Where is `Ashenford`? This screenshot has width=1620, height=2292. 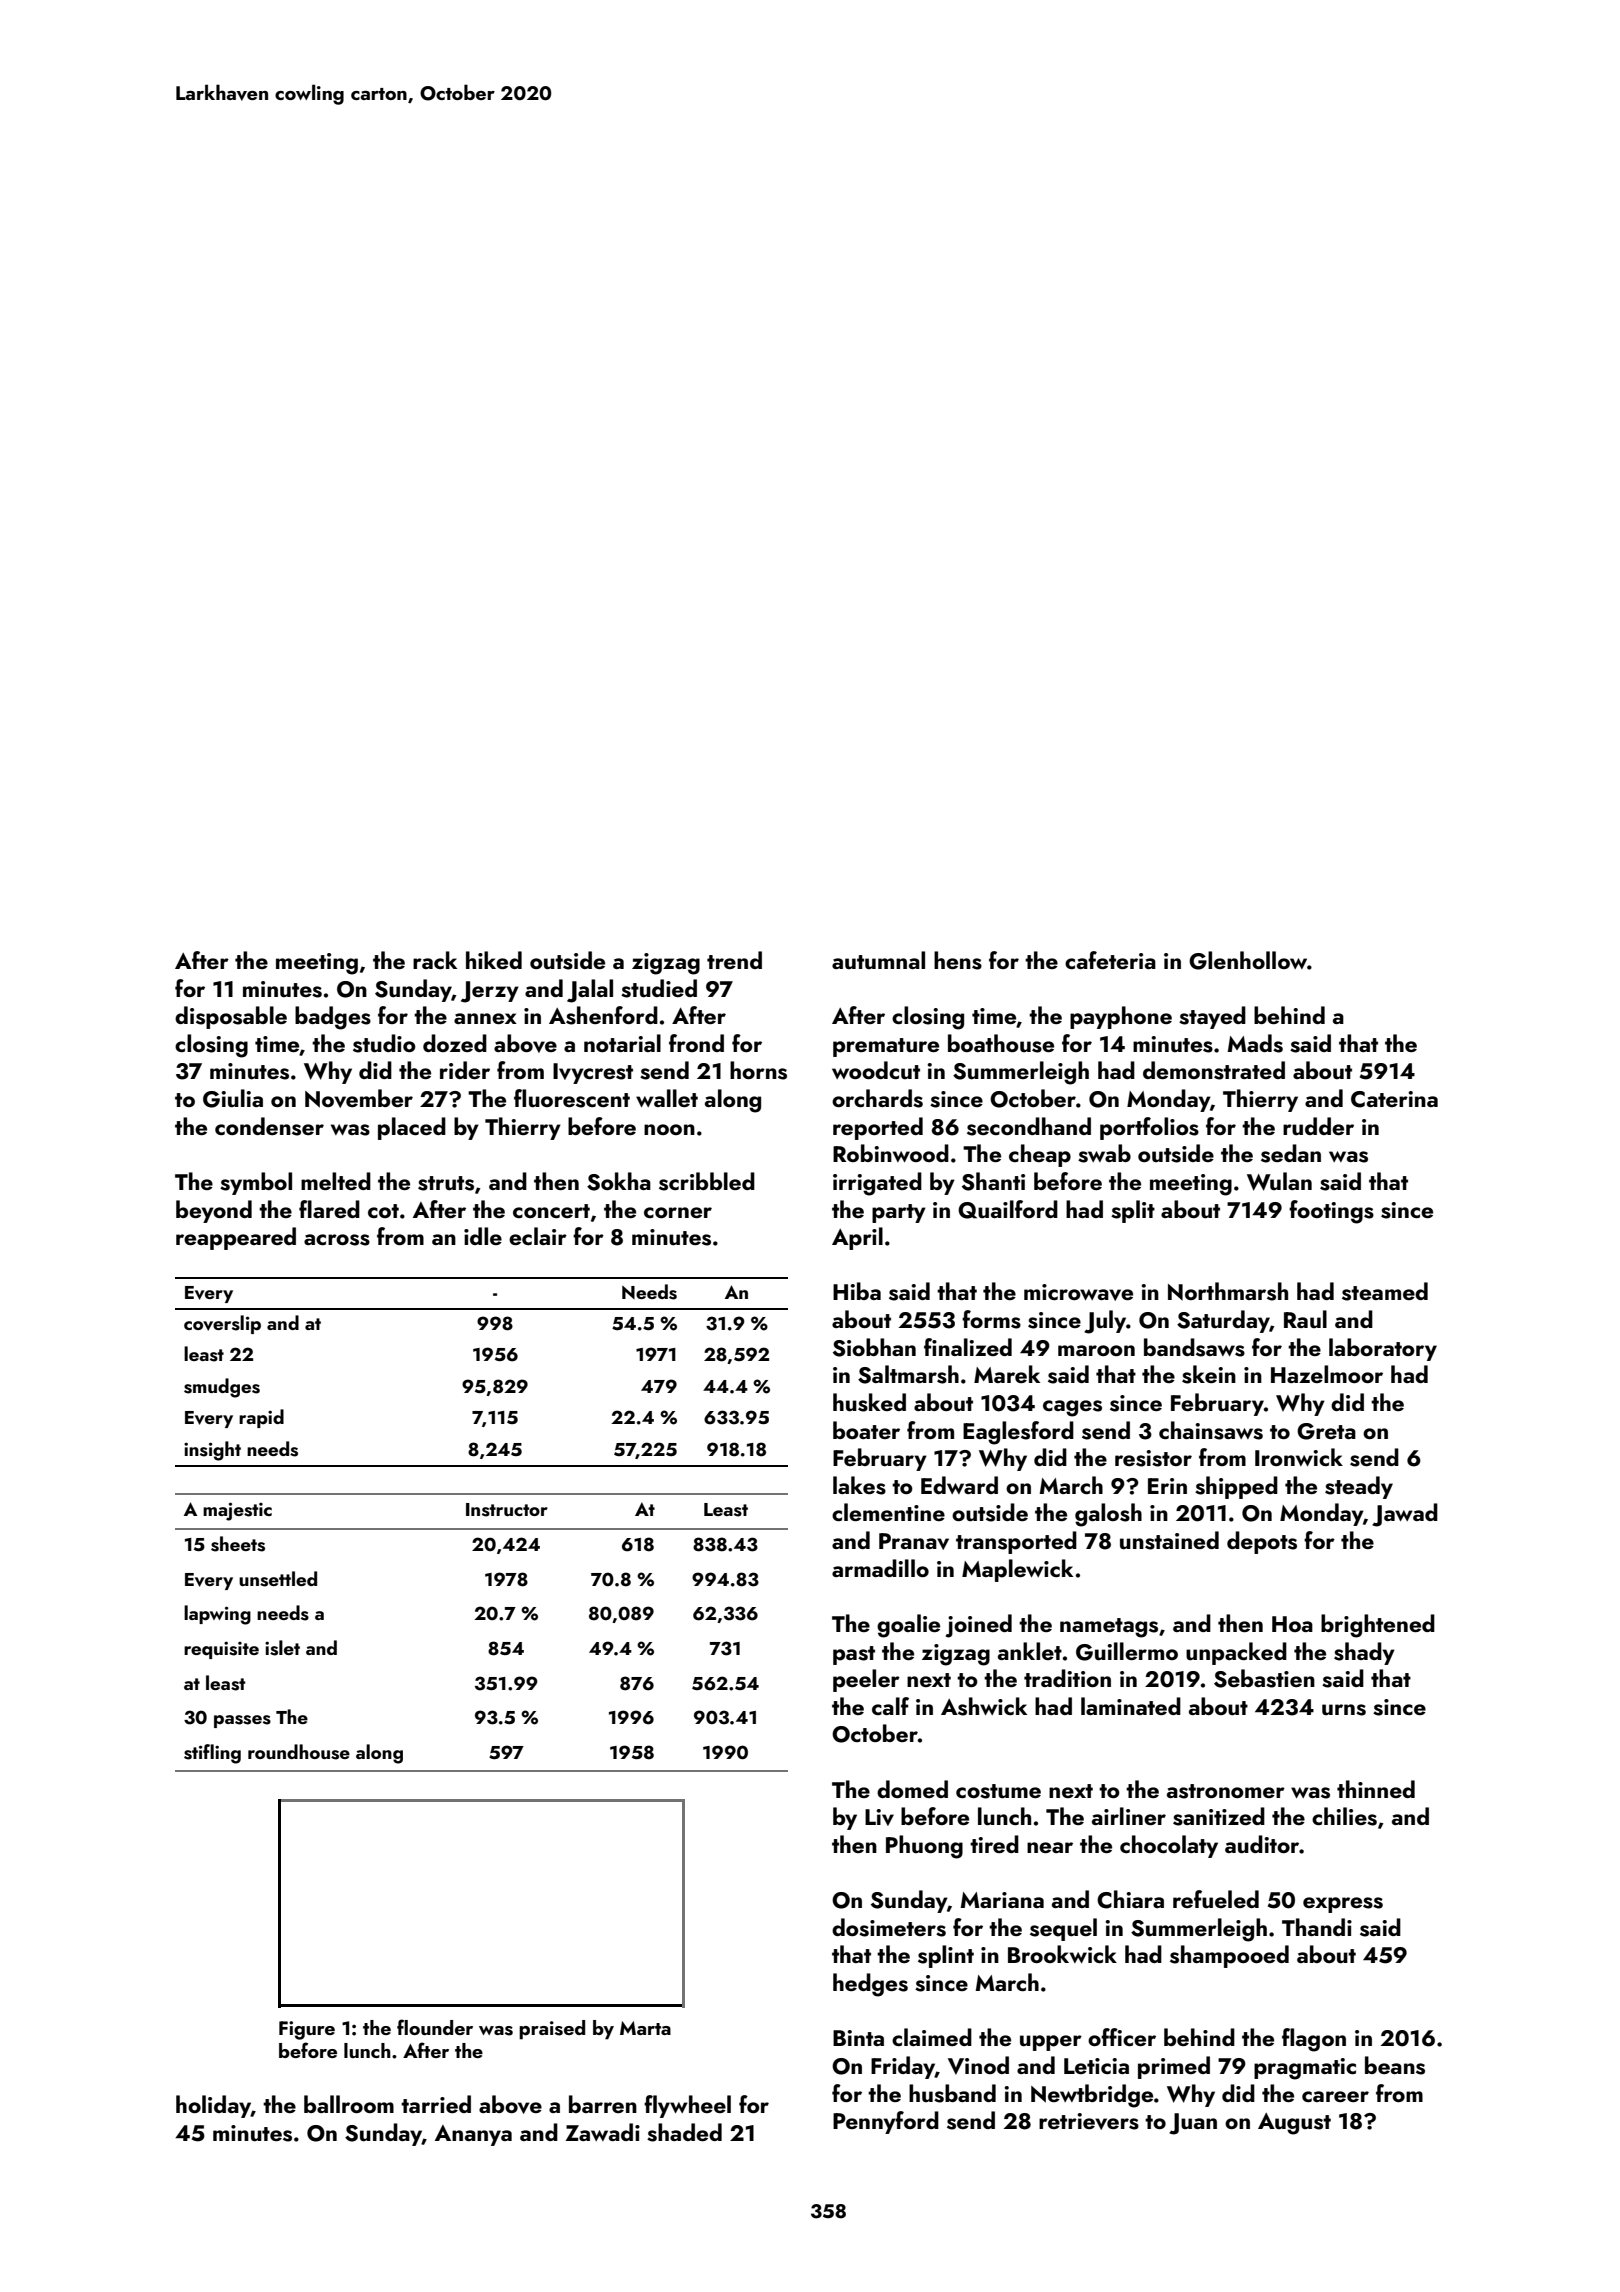 Ashenford is located at coordinates (603, 1015).
